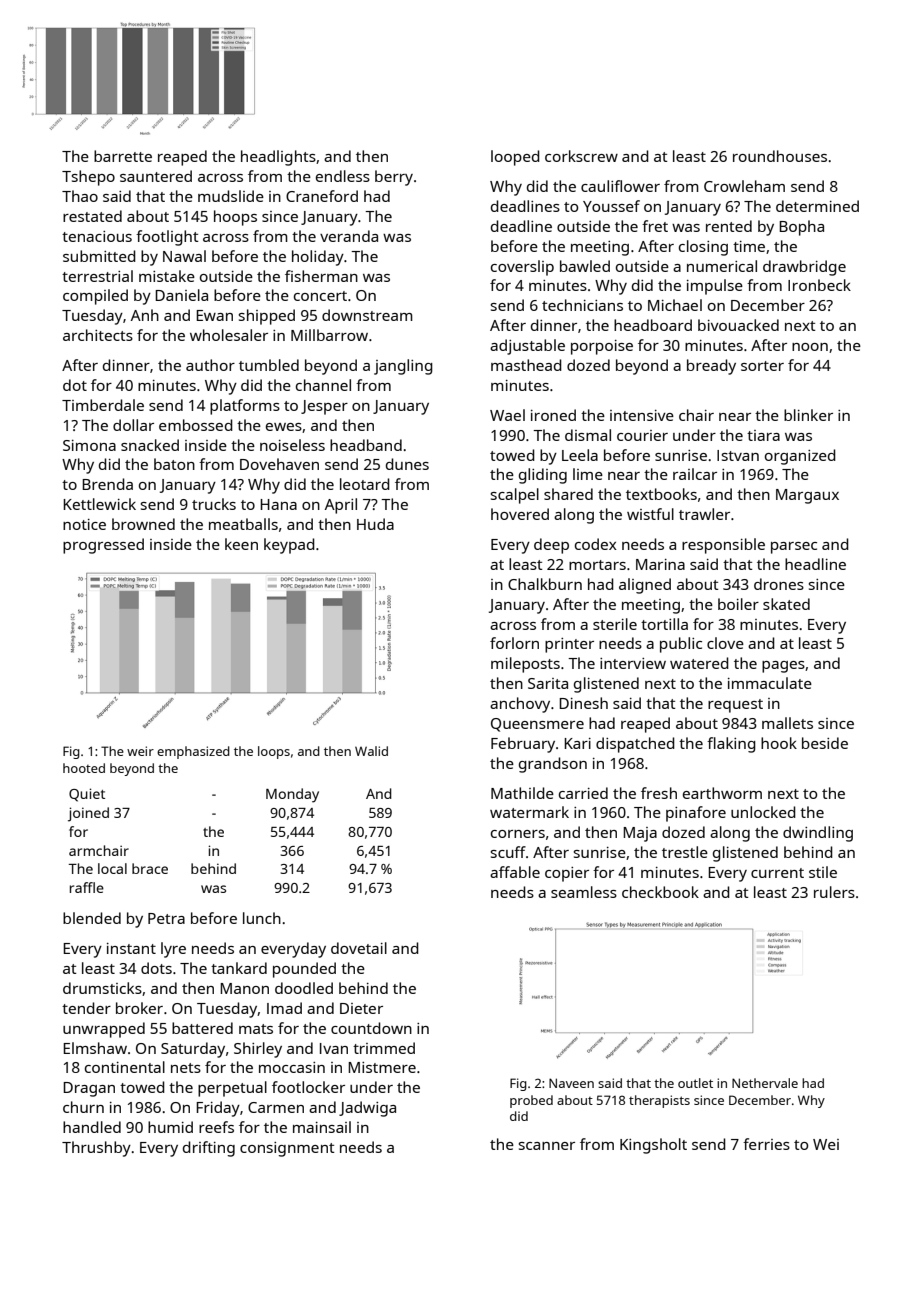 The image size is (924, 1311). What do you see at coordinates (783, 667) in the page?
I see `pages` at bounding box center [783, 667].
